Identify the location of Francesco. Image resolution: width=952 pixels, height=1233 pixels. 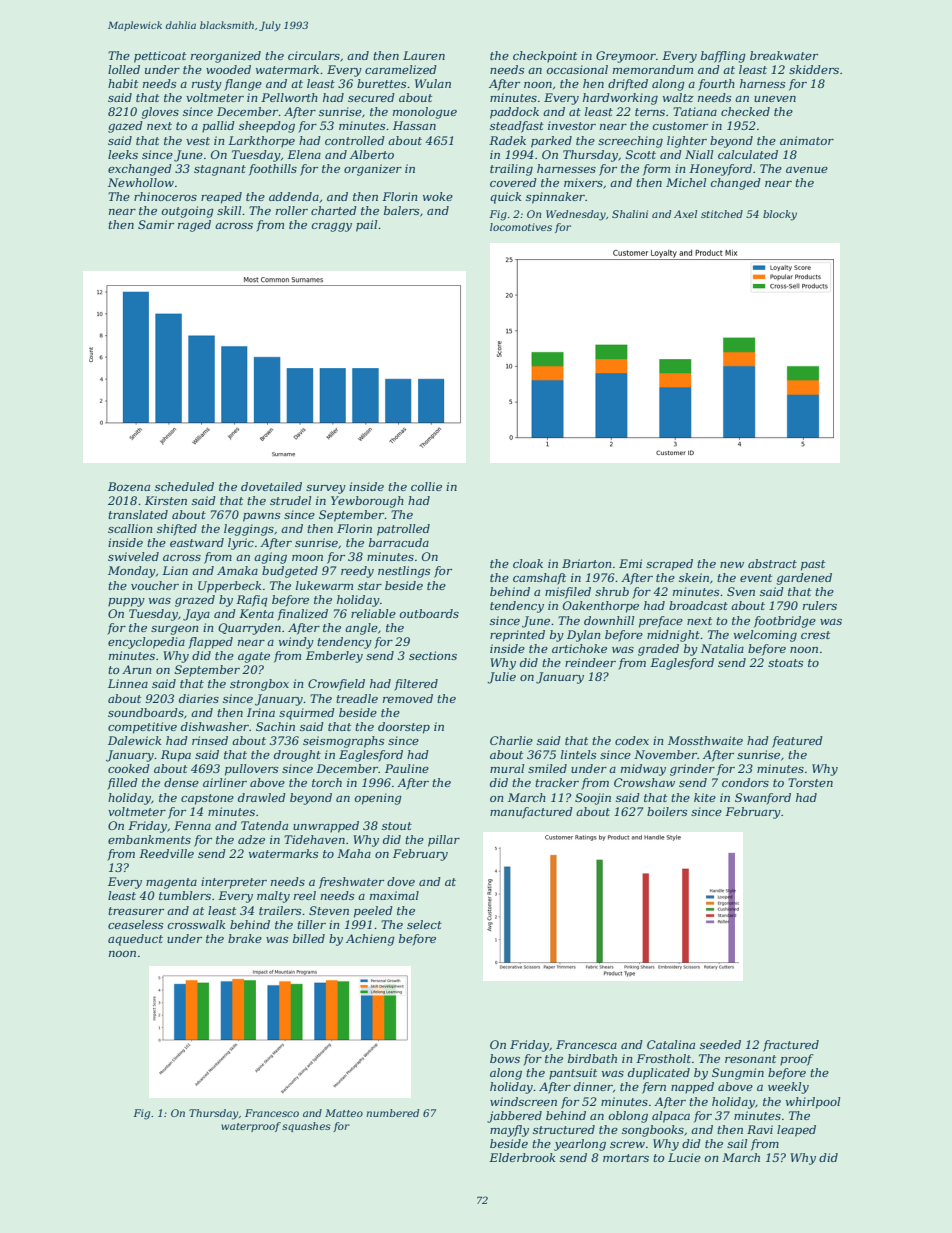
(272, 1113).
